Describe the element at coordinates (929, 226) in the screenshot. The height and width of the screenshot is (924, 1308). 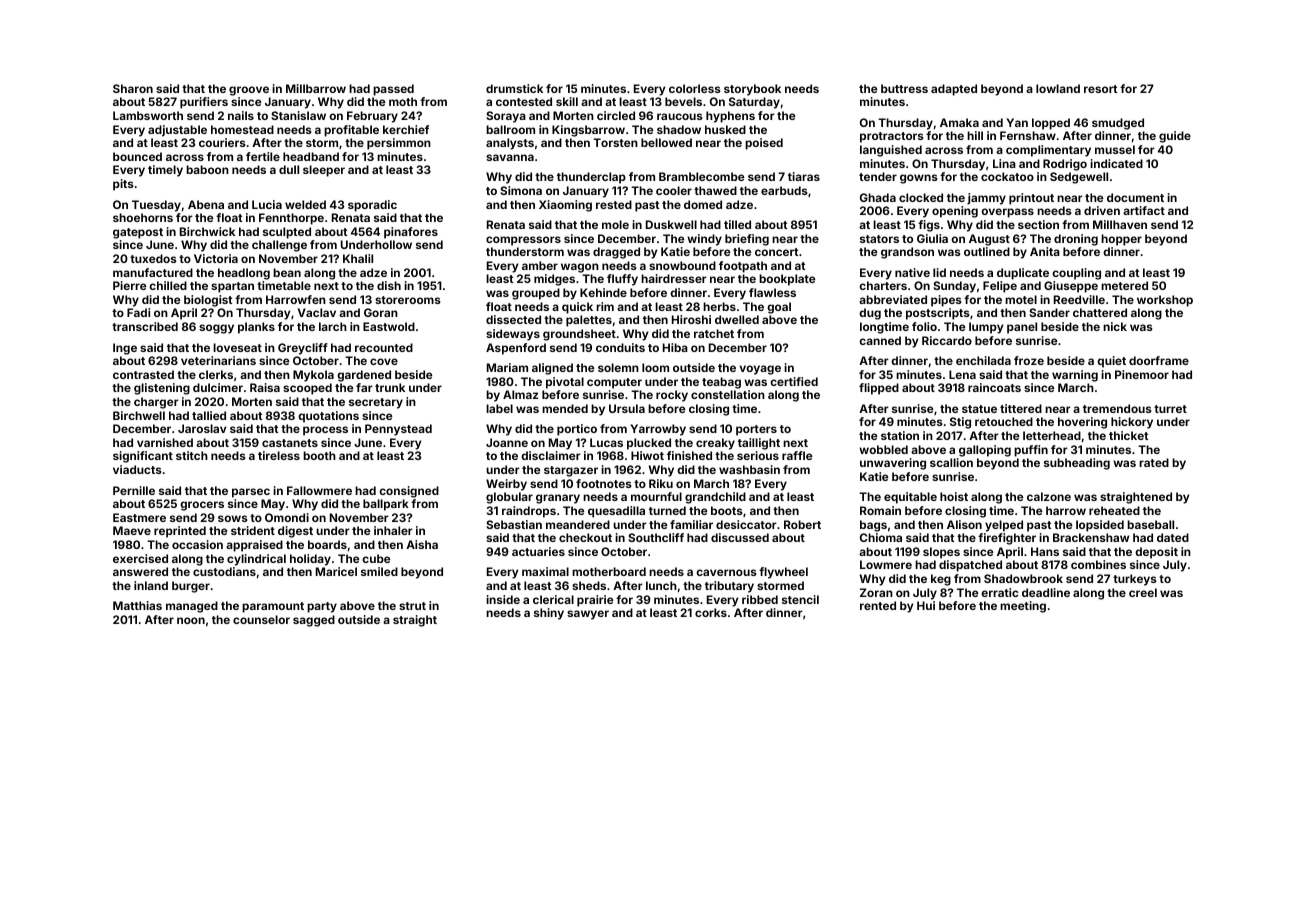
I see `figs` at that location.
